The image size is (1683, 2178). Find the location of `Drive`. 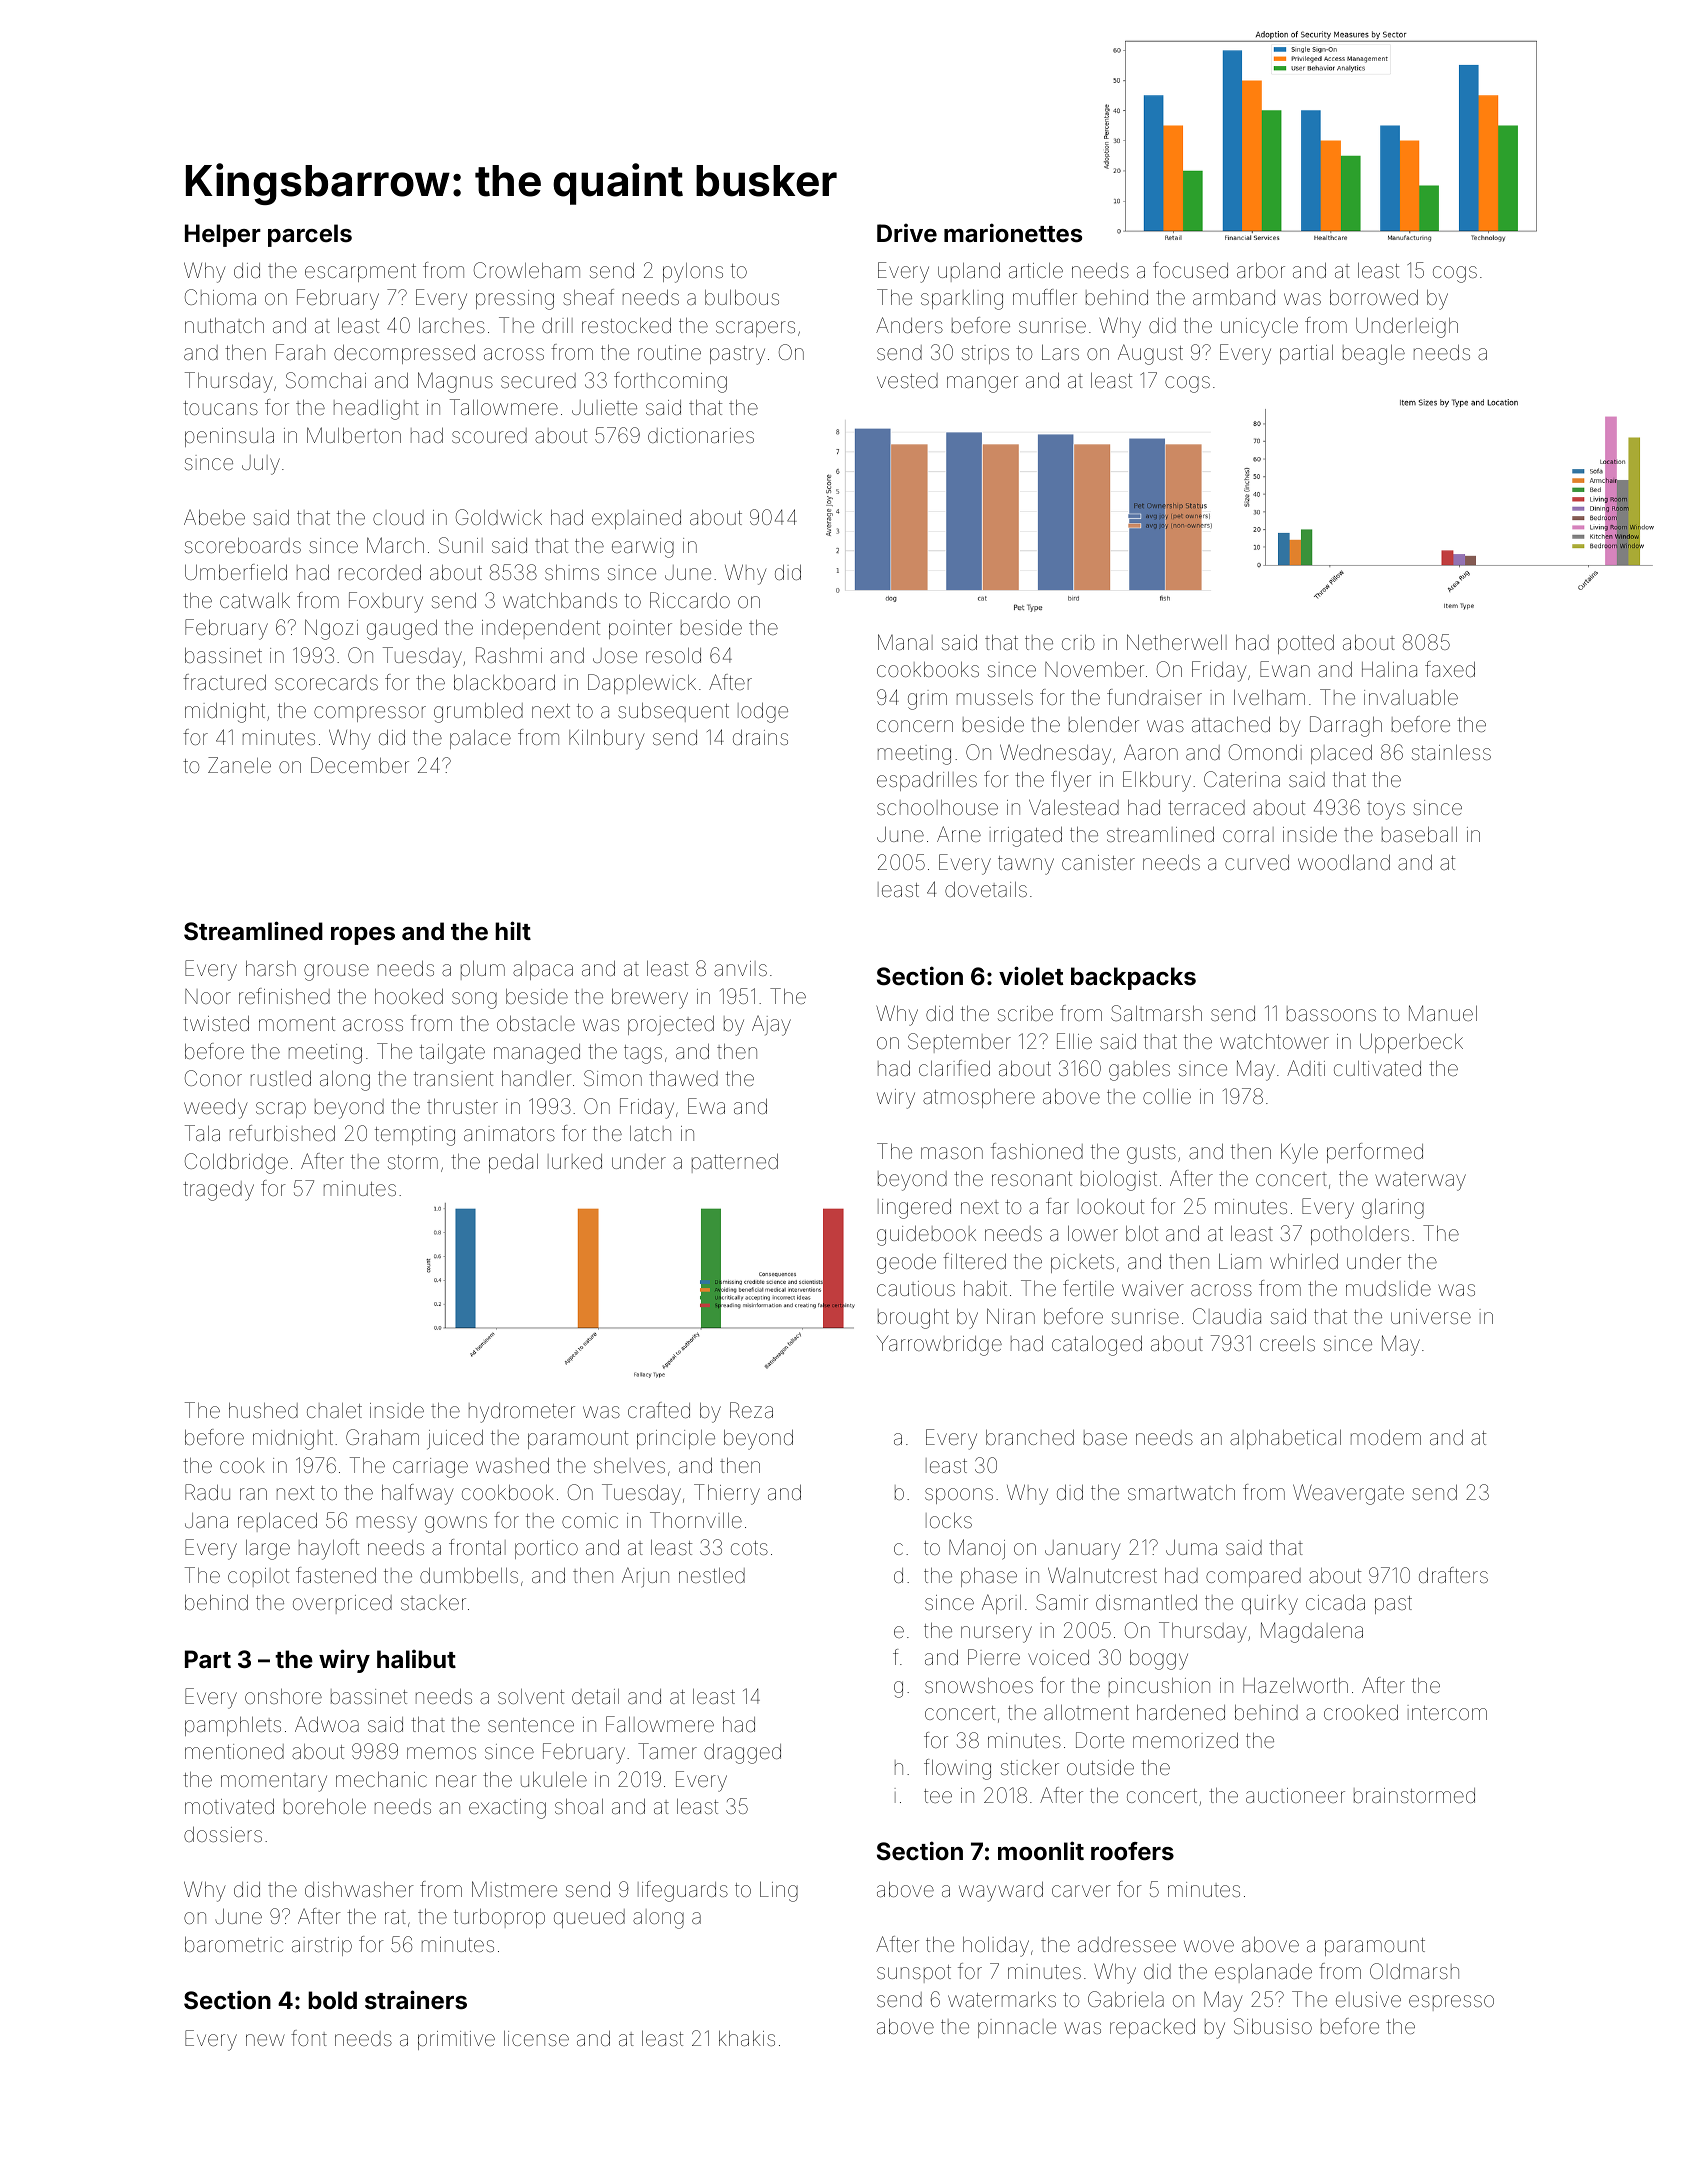

Drive is located at coordinates (907, 233).
